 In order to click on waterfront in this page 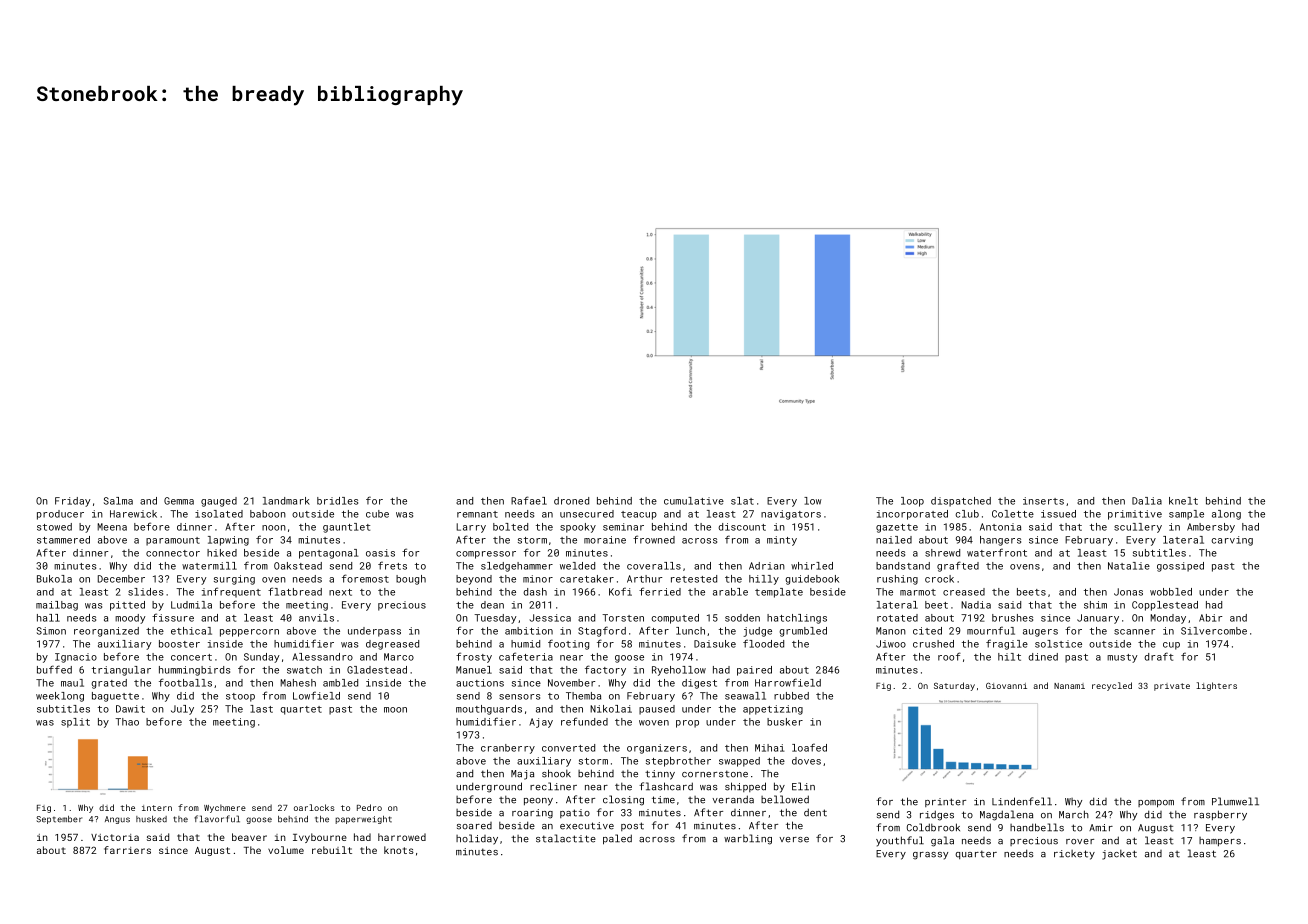, I will do `click(997, 552)`.
